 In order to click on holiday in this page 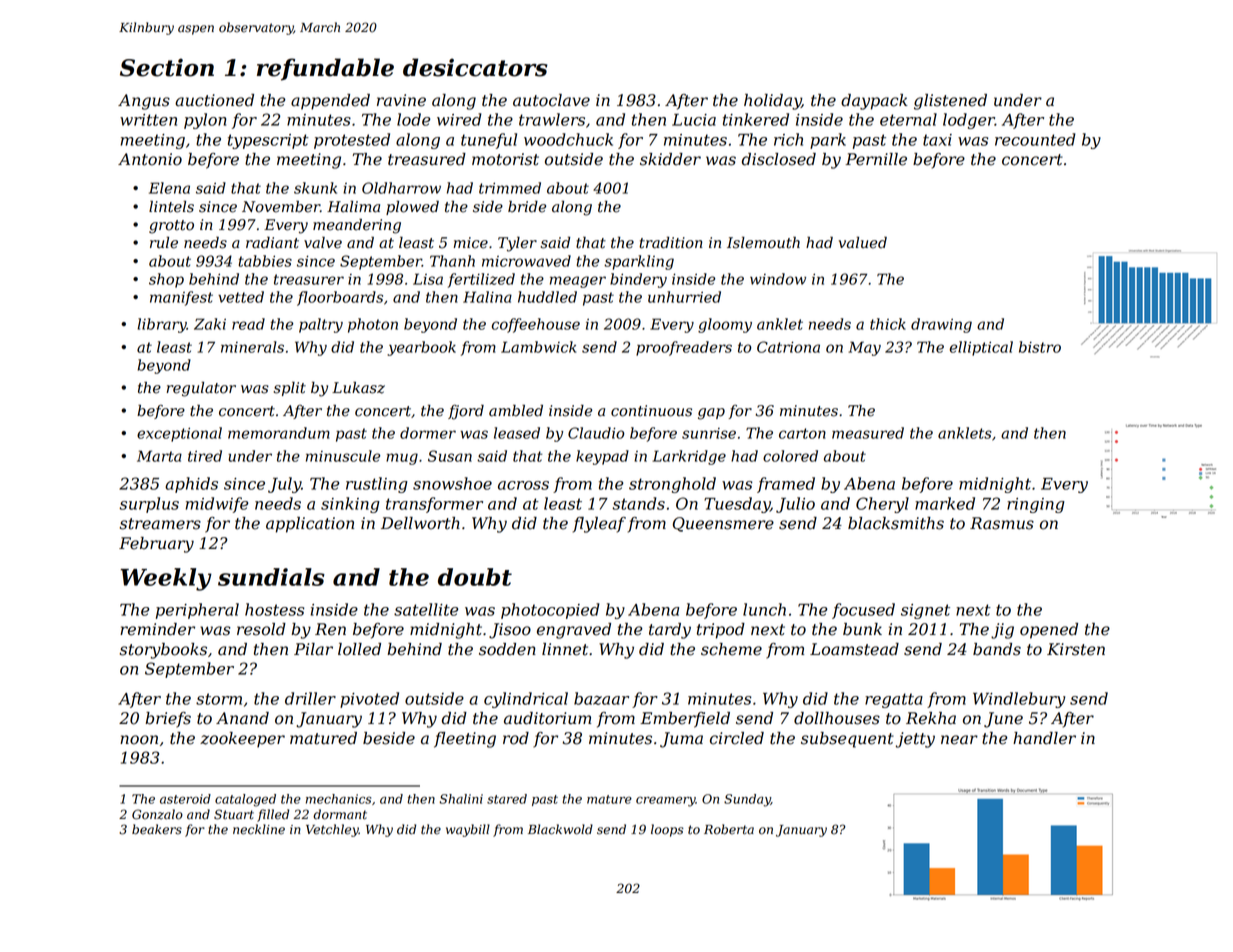, I will do `click(772, 102)`.
